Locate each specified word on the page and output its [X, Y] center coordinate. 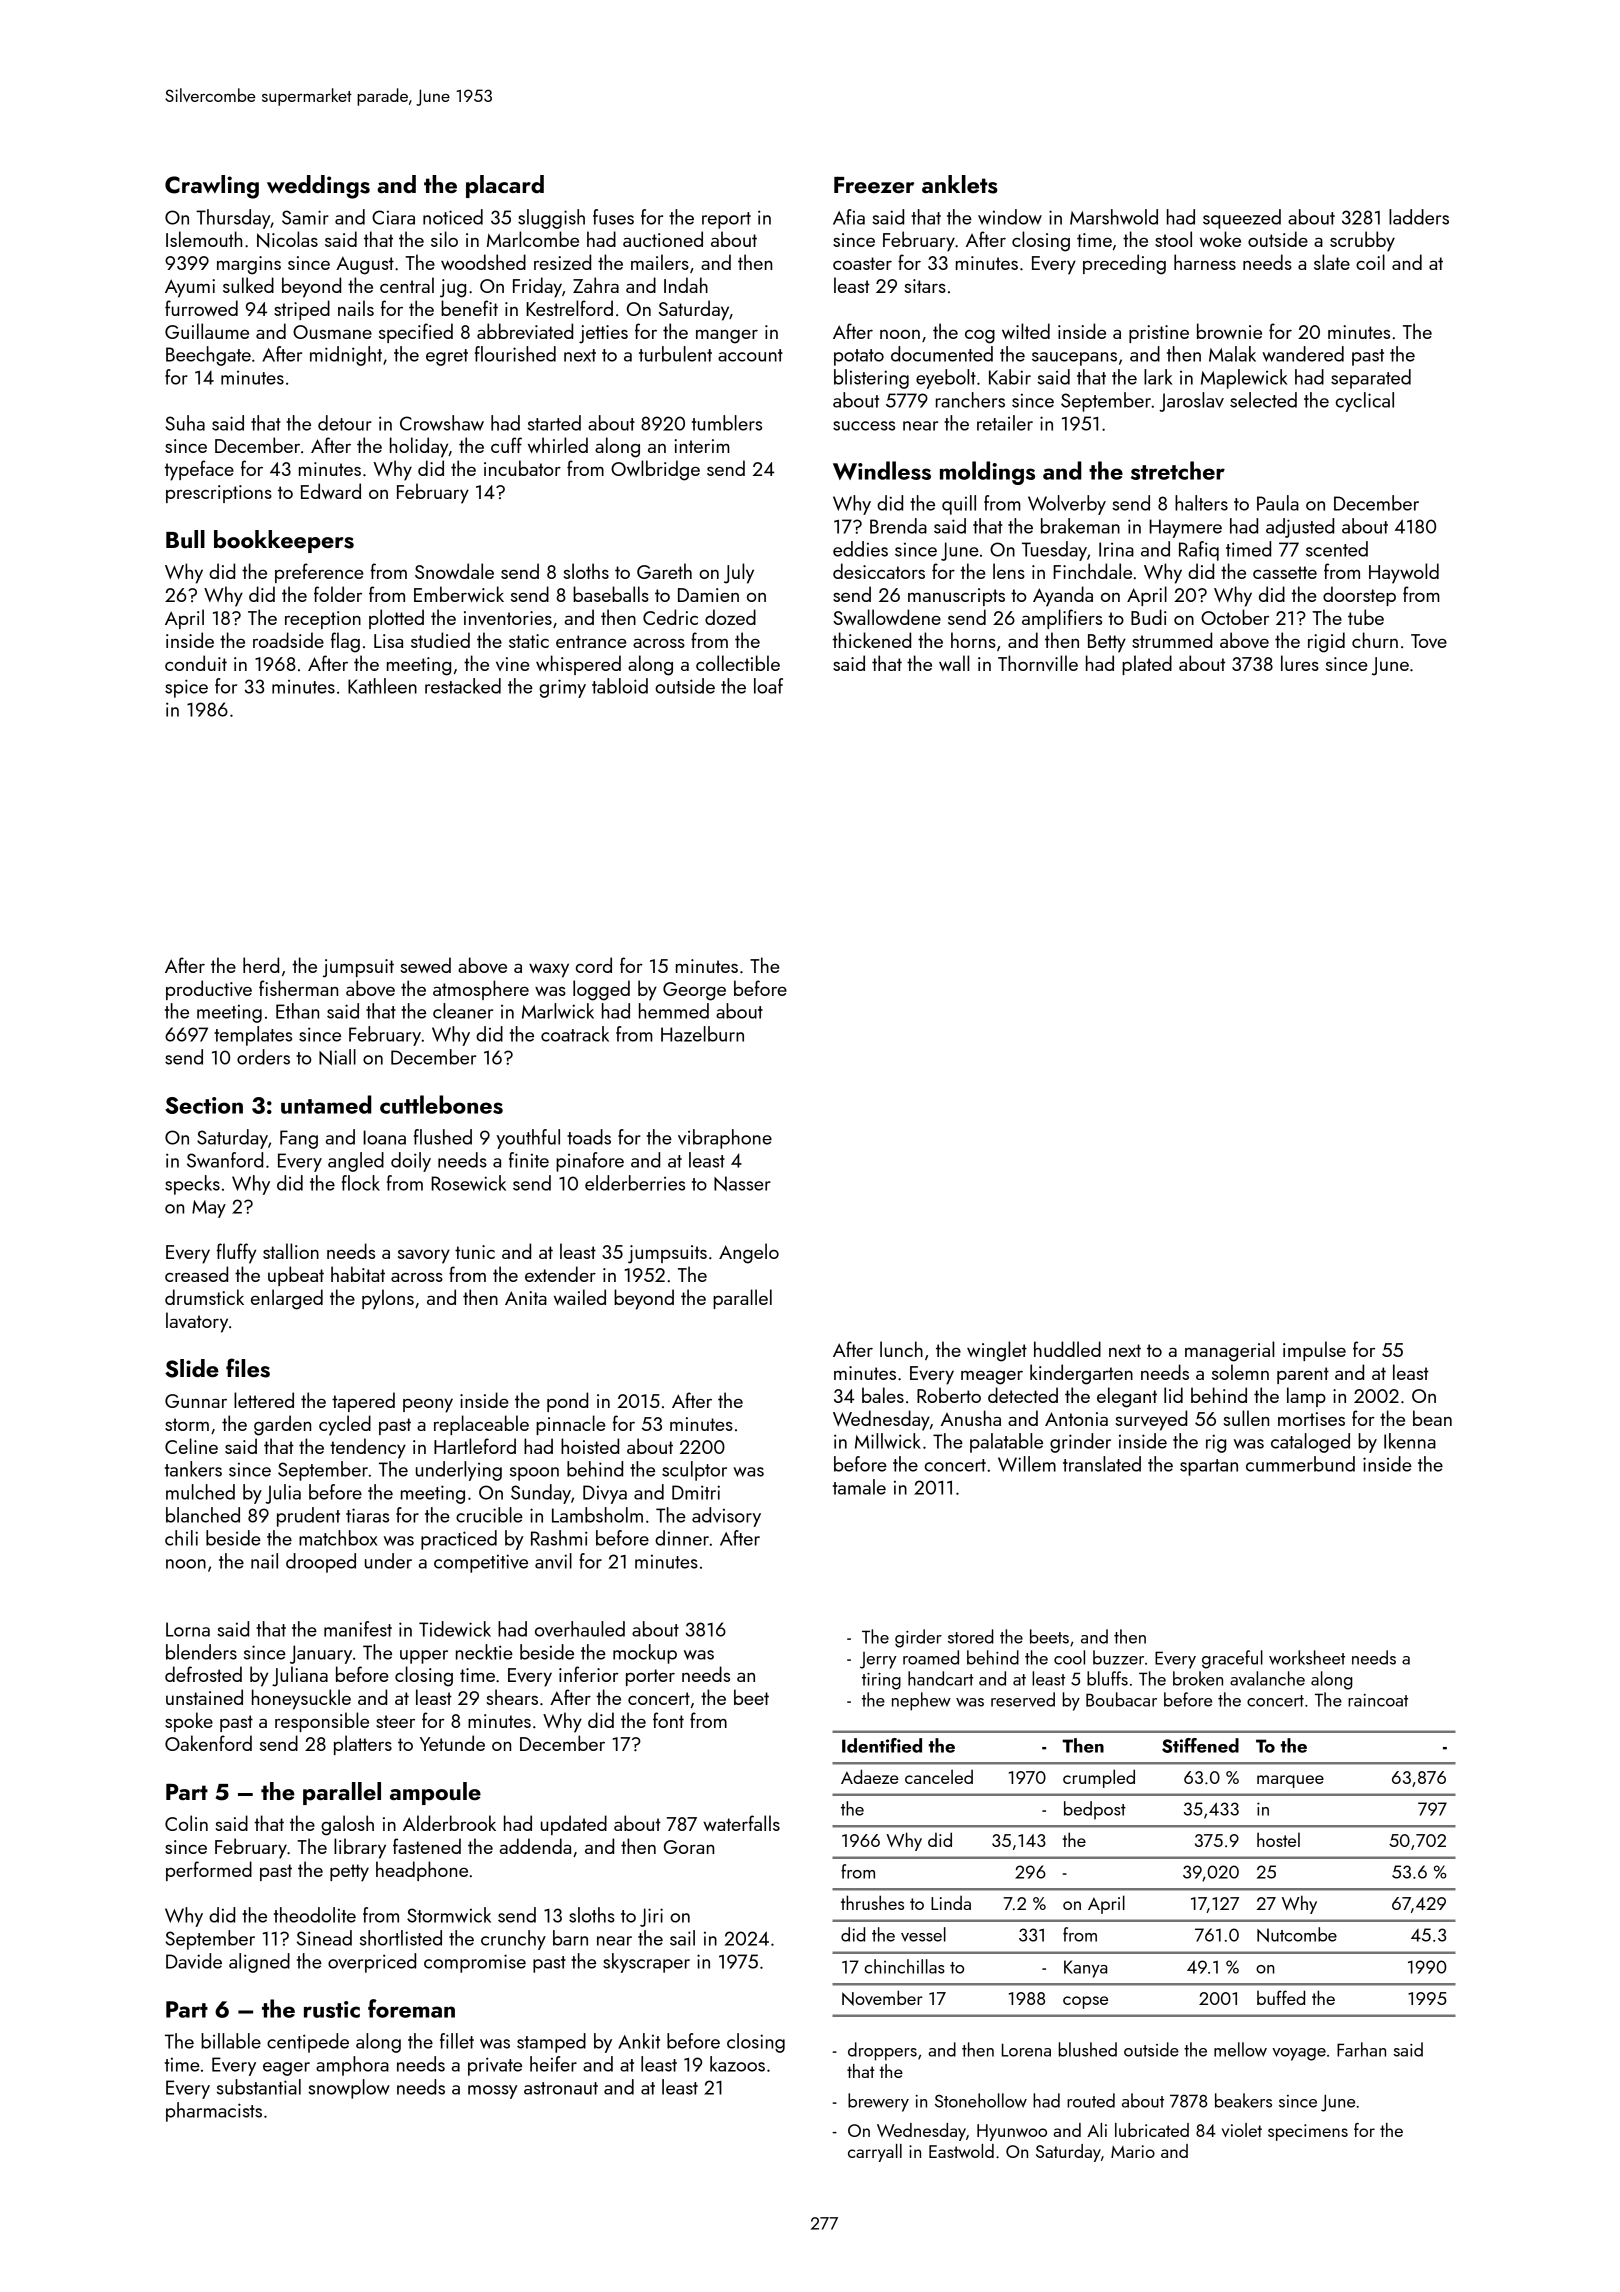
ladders [1419, 217]
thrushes [872, 1902]
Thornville [1038, 663]
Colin [186, 1823]
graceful [1232, 1659]
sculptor [694, 1471]
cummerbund [1300, 1464]
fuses [613, 217]
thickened [871, 640]
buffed [1281, 1997]
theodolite [315, 1915]
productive [209, 990]
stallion [291, 1251]
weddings [318, 187]
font [668, 1720]
